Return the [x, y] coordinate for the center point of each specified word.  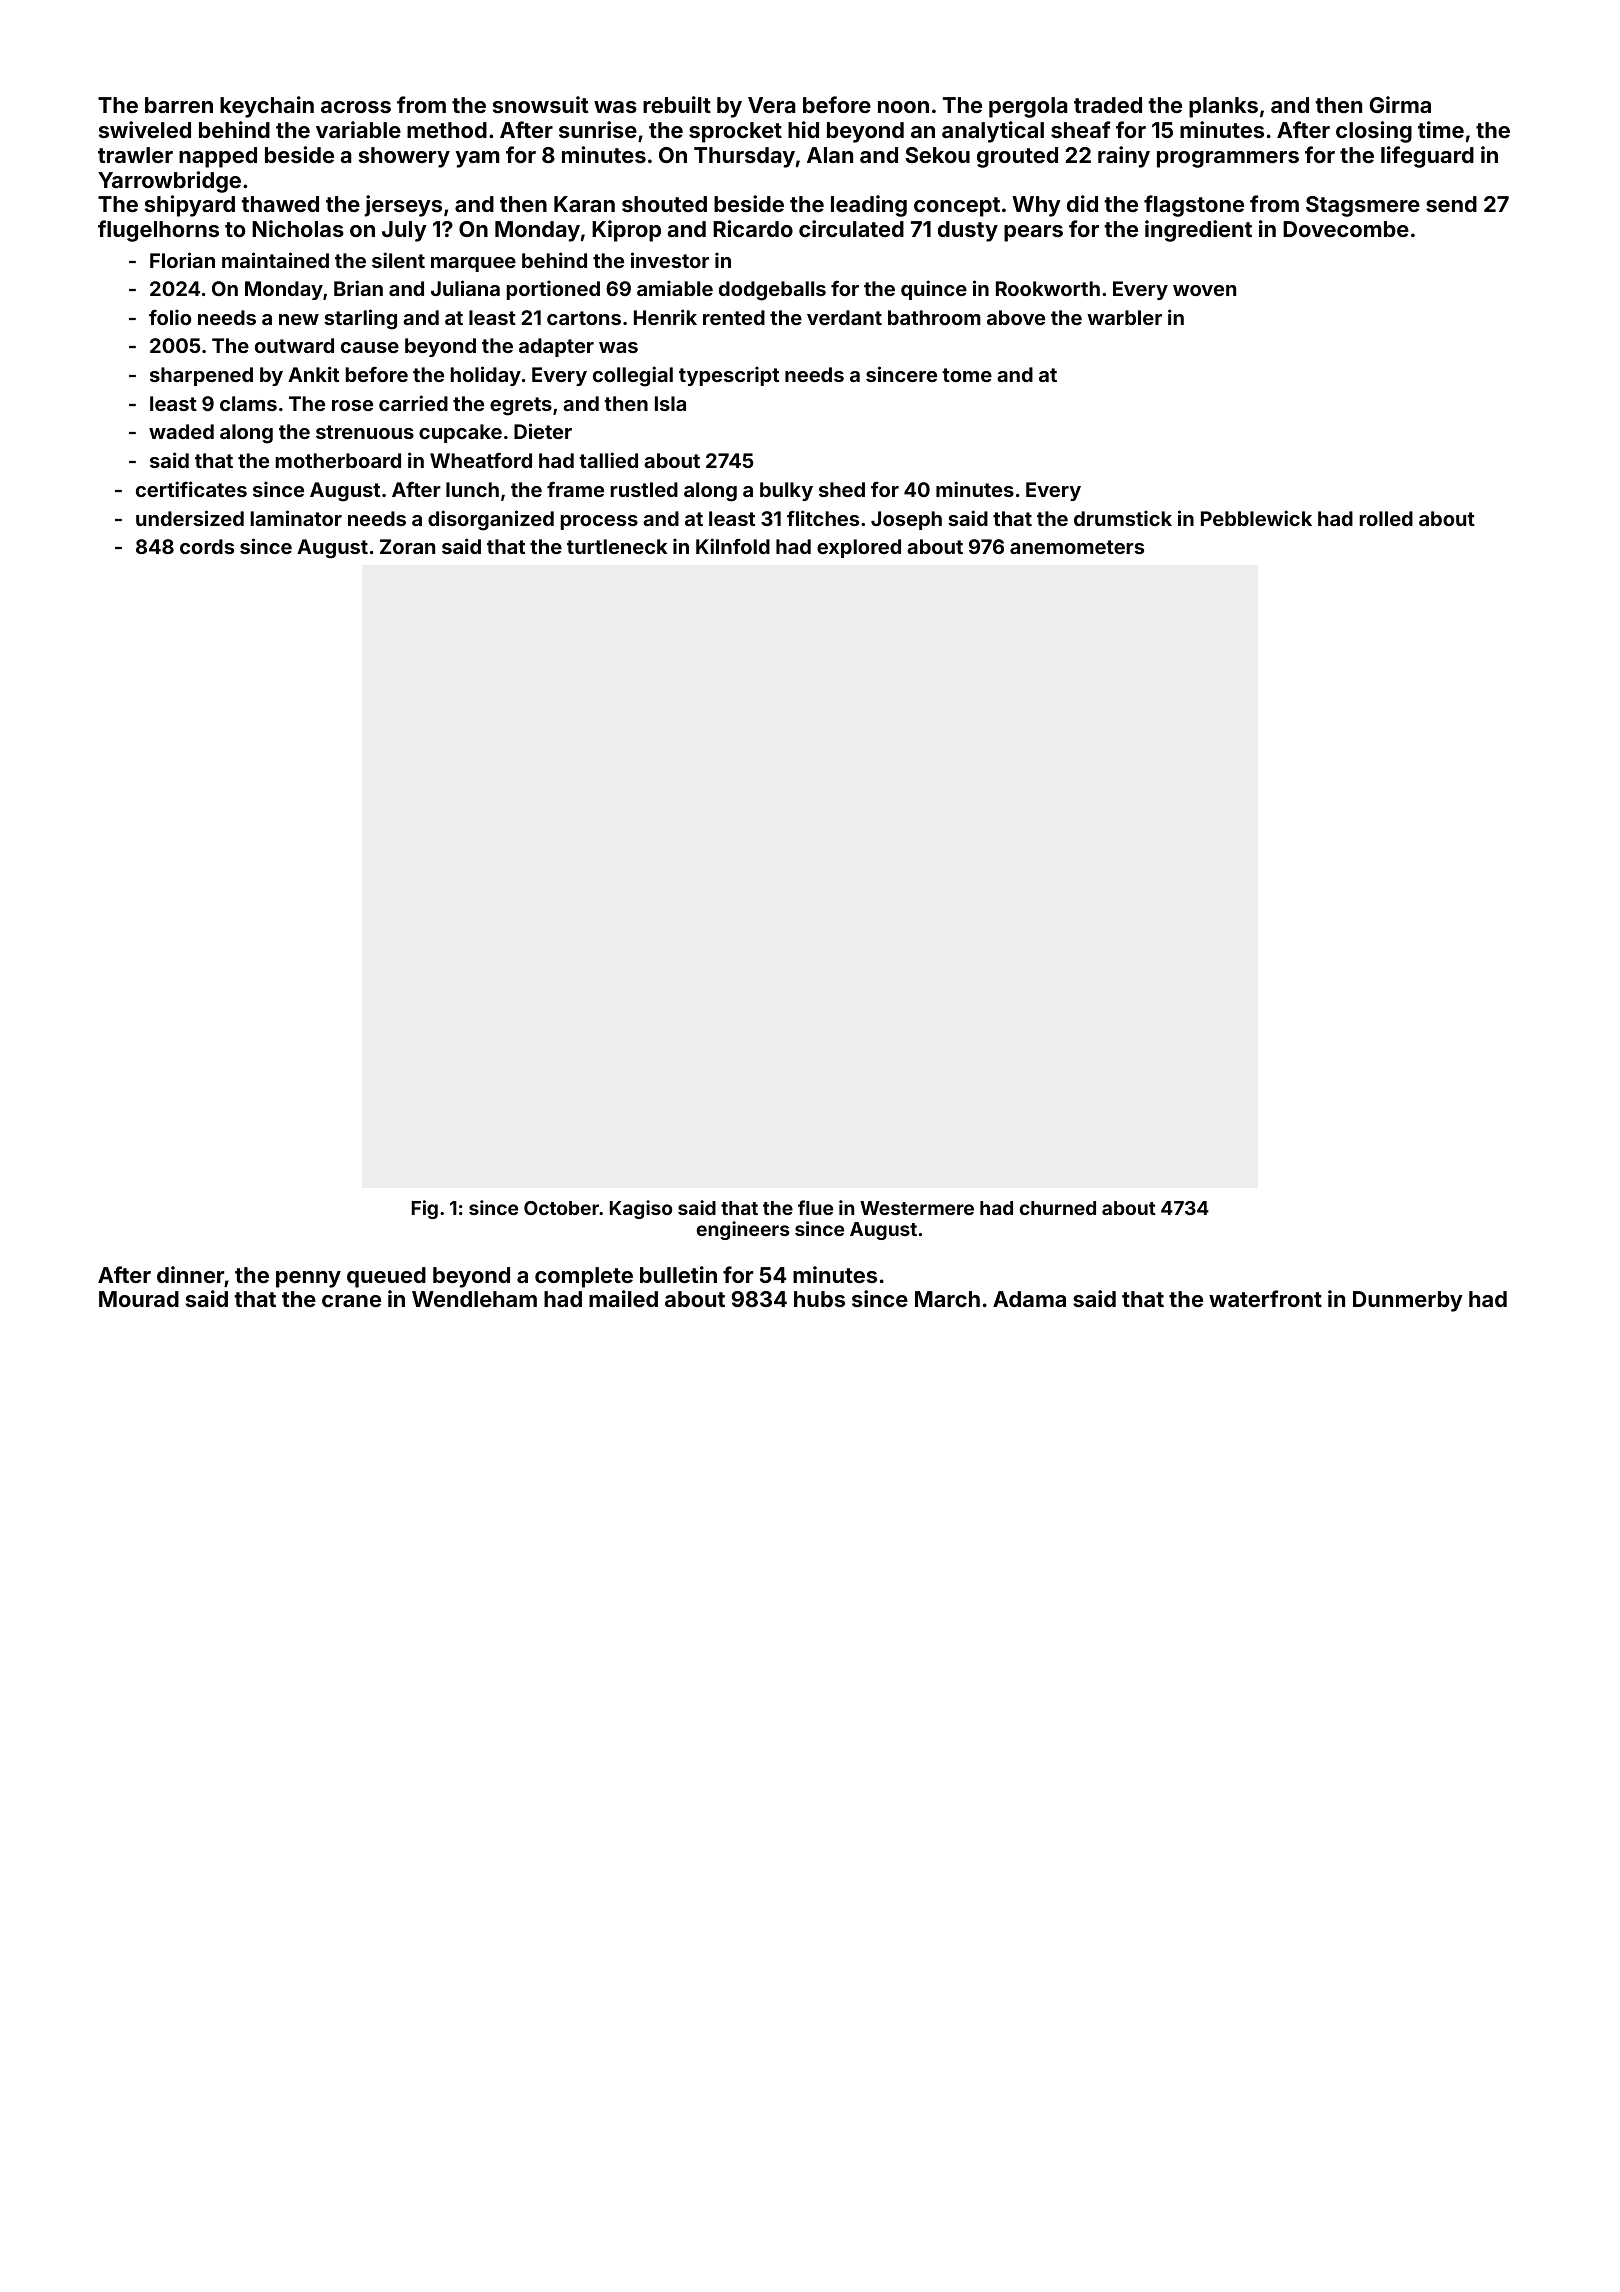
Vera [772, 105]
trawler [135, 155]
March [947, 1299]
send [1451, 204]
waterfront [1265, 1298]
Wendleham [474, 1299]
